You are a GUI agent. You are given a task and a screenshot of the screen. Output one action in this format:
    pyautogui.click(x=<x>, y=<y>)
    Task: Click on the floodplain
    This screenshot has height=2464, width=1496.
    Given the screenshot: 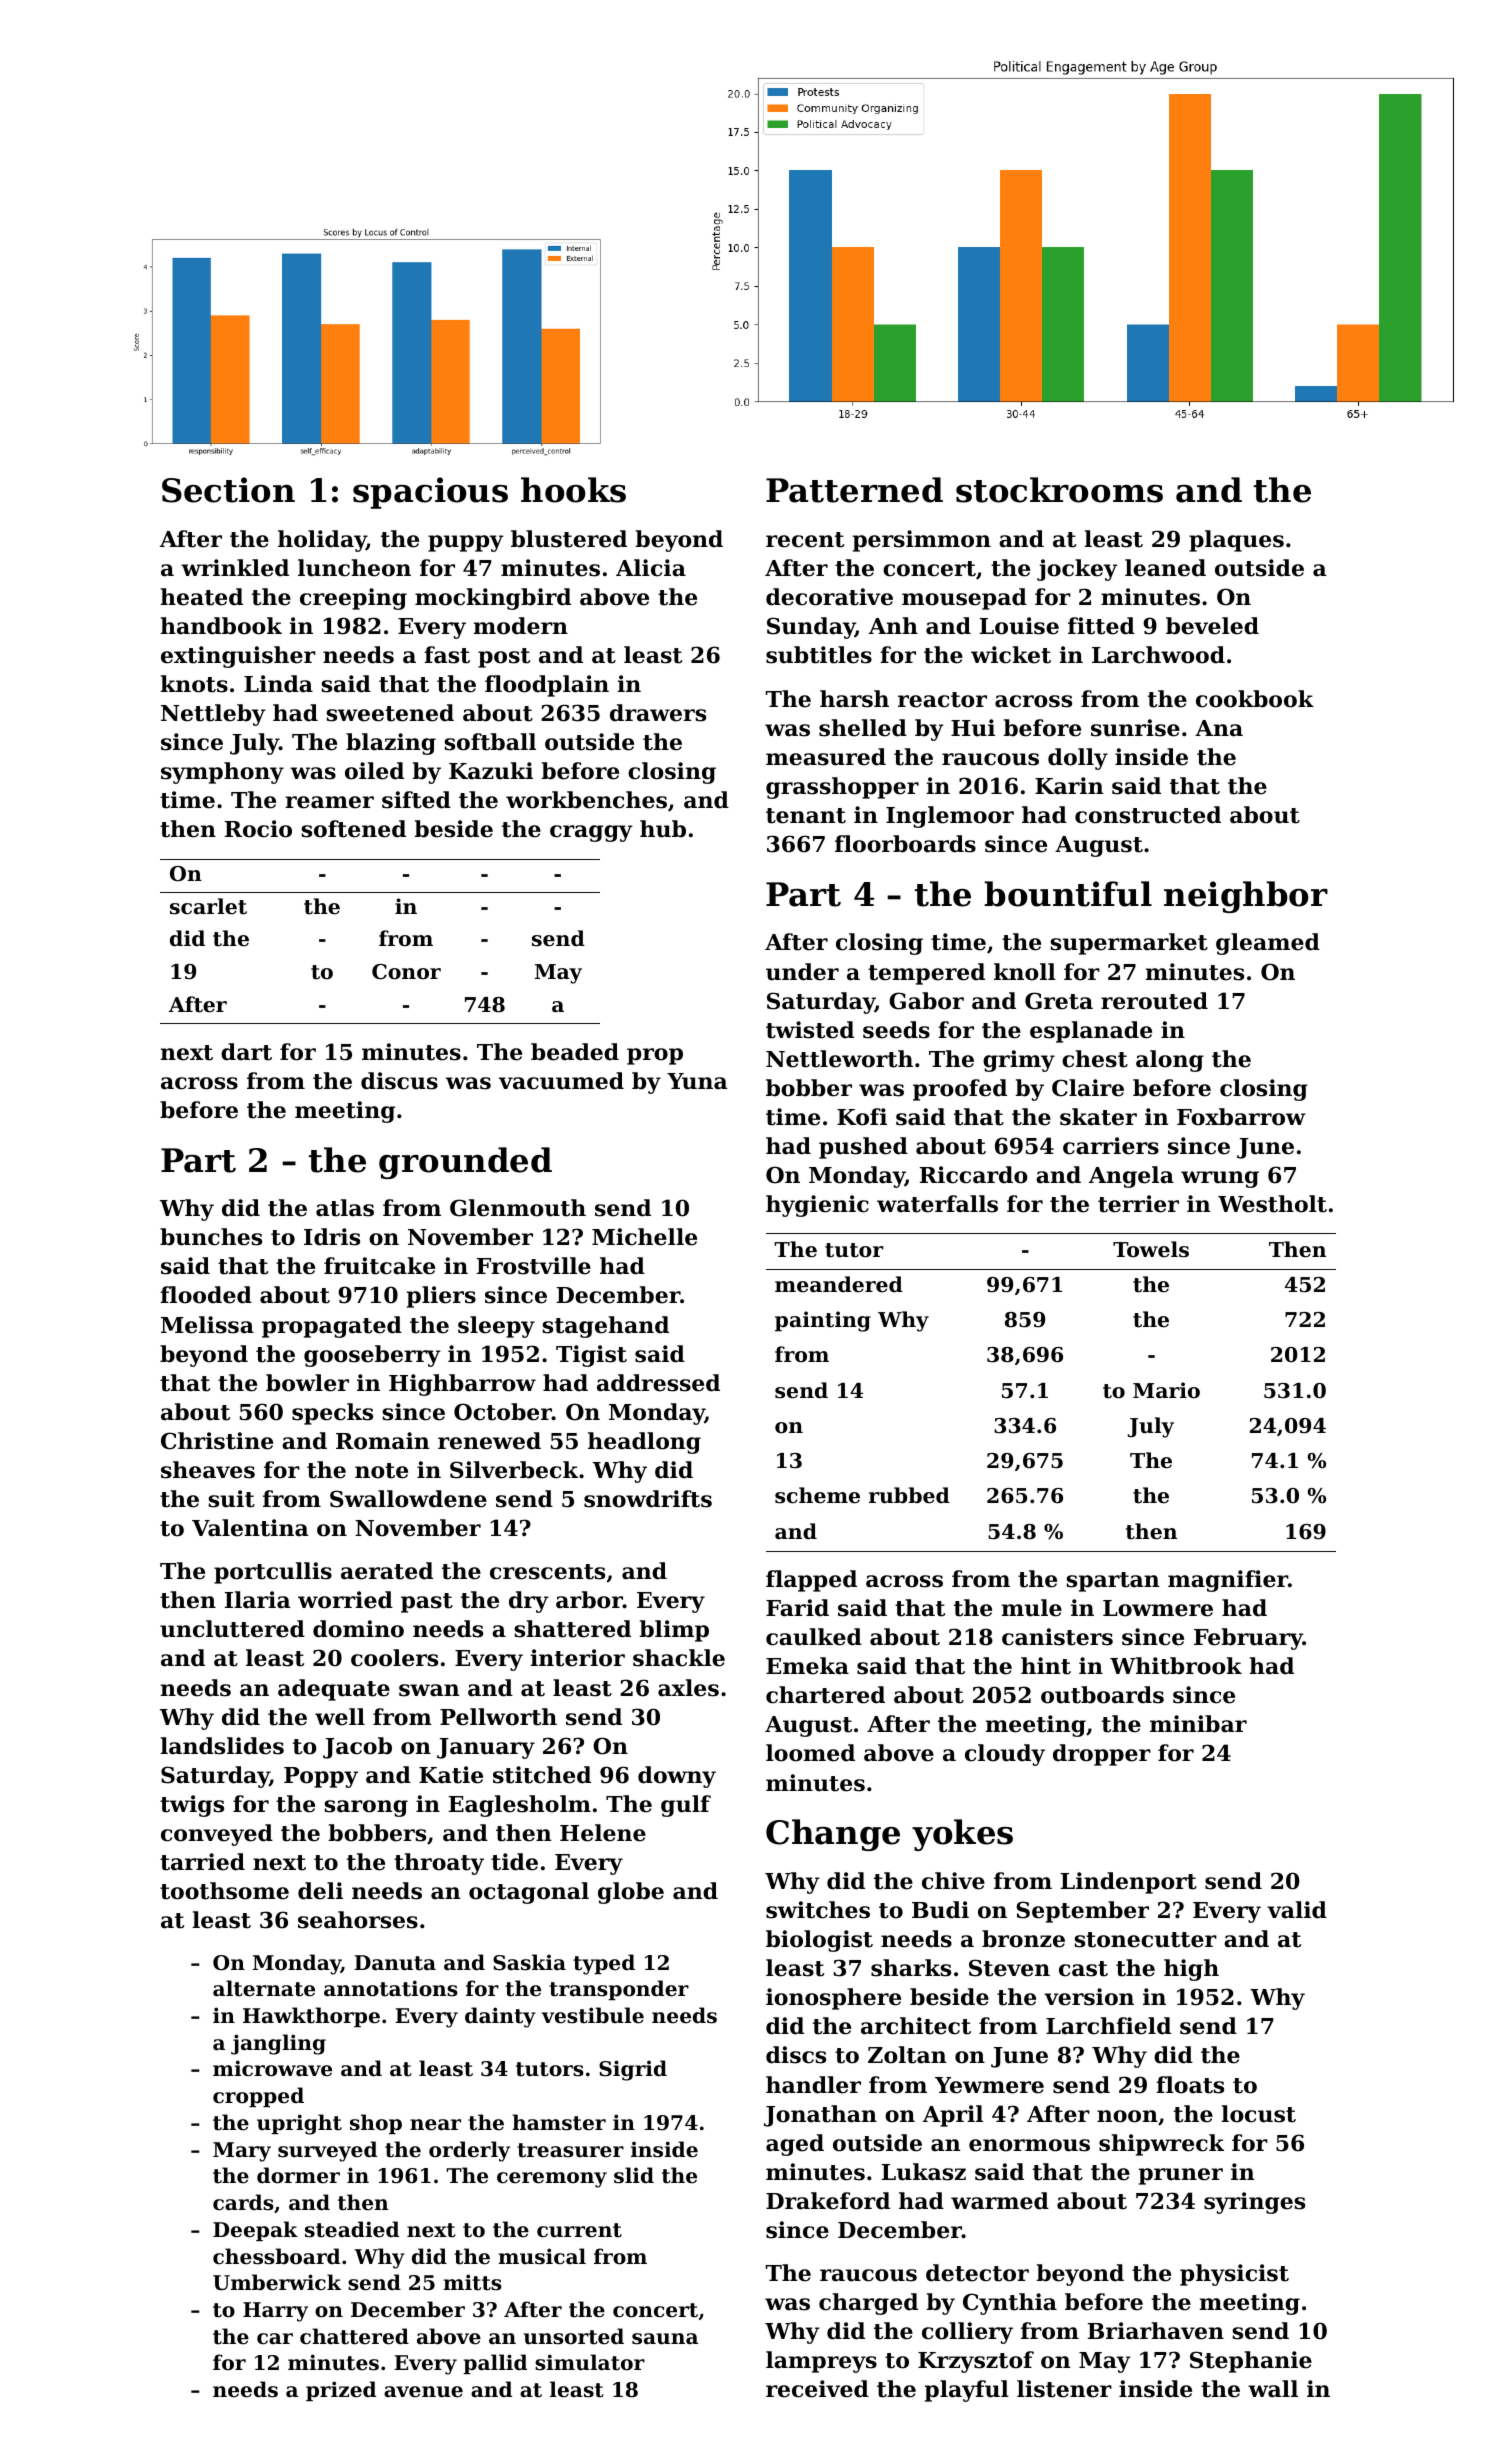 What is the action you would take?
    pyautogui.click(x=547, y=686)
